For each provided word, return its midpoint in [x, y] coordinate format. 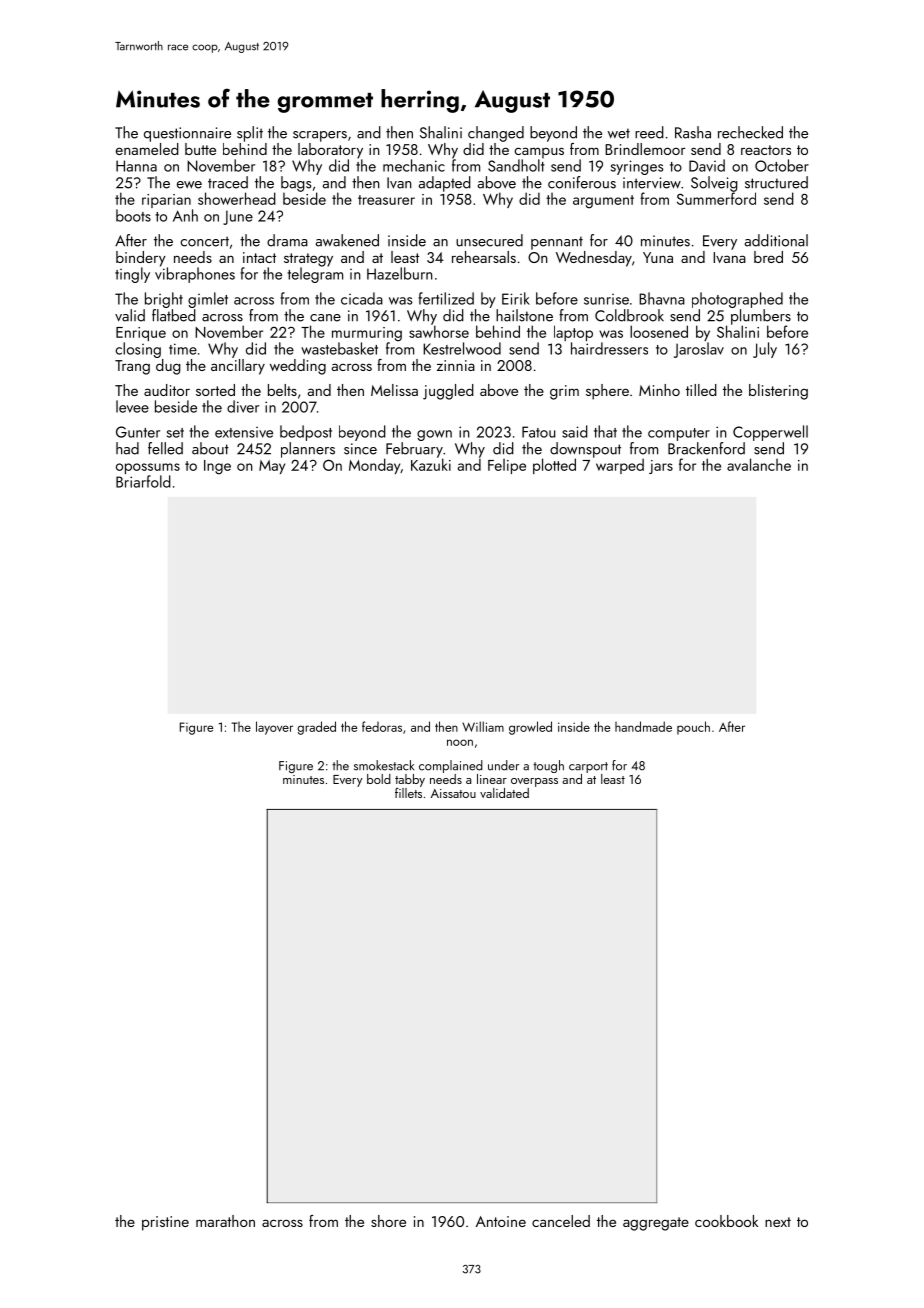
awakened [347, 240]
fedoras [382, 726]
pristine [165, 1223]
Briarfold [143, 481]
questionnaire [187, 134]
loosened [659, 331]
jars [661, 467]
